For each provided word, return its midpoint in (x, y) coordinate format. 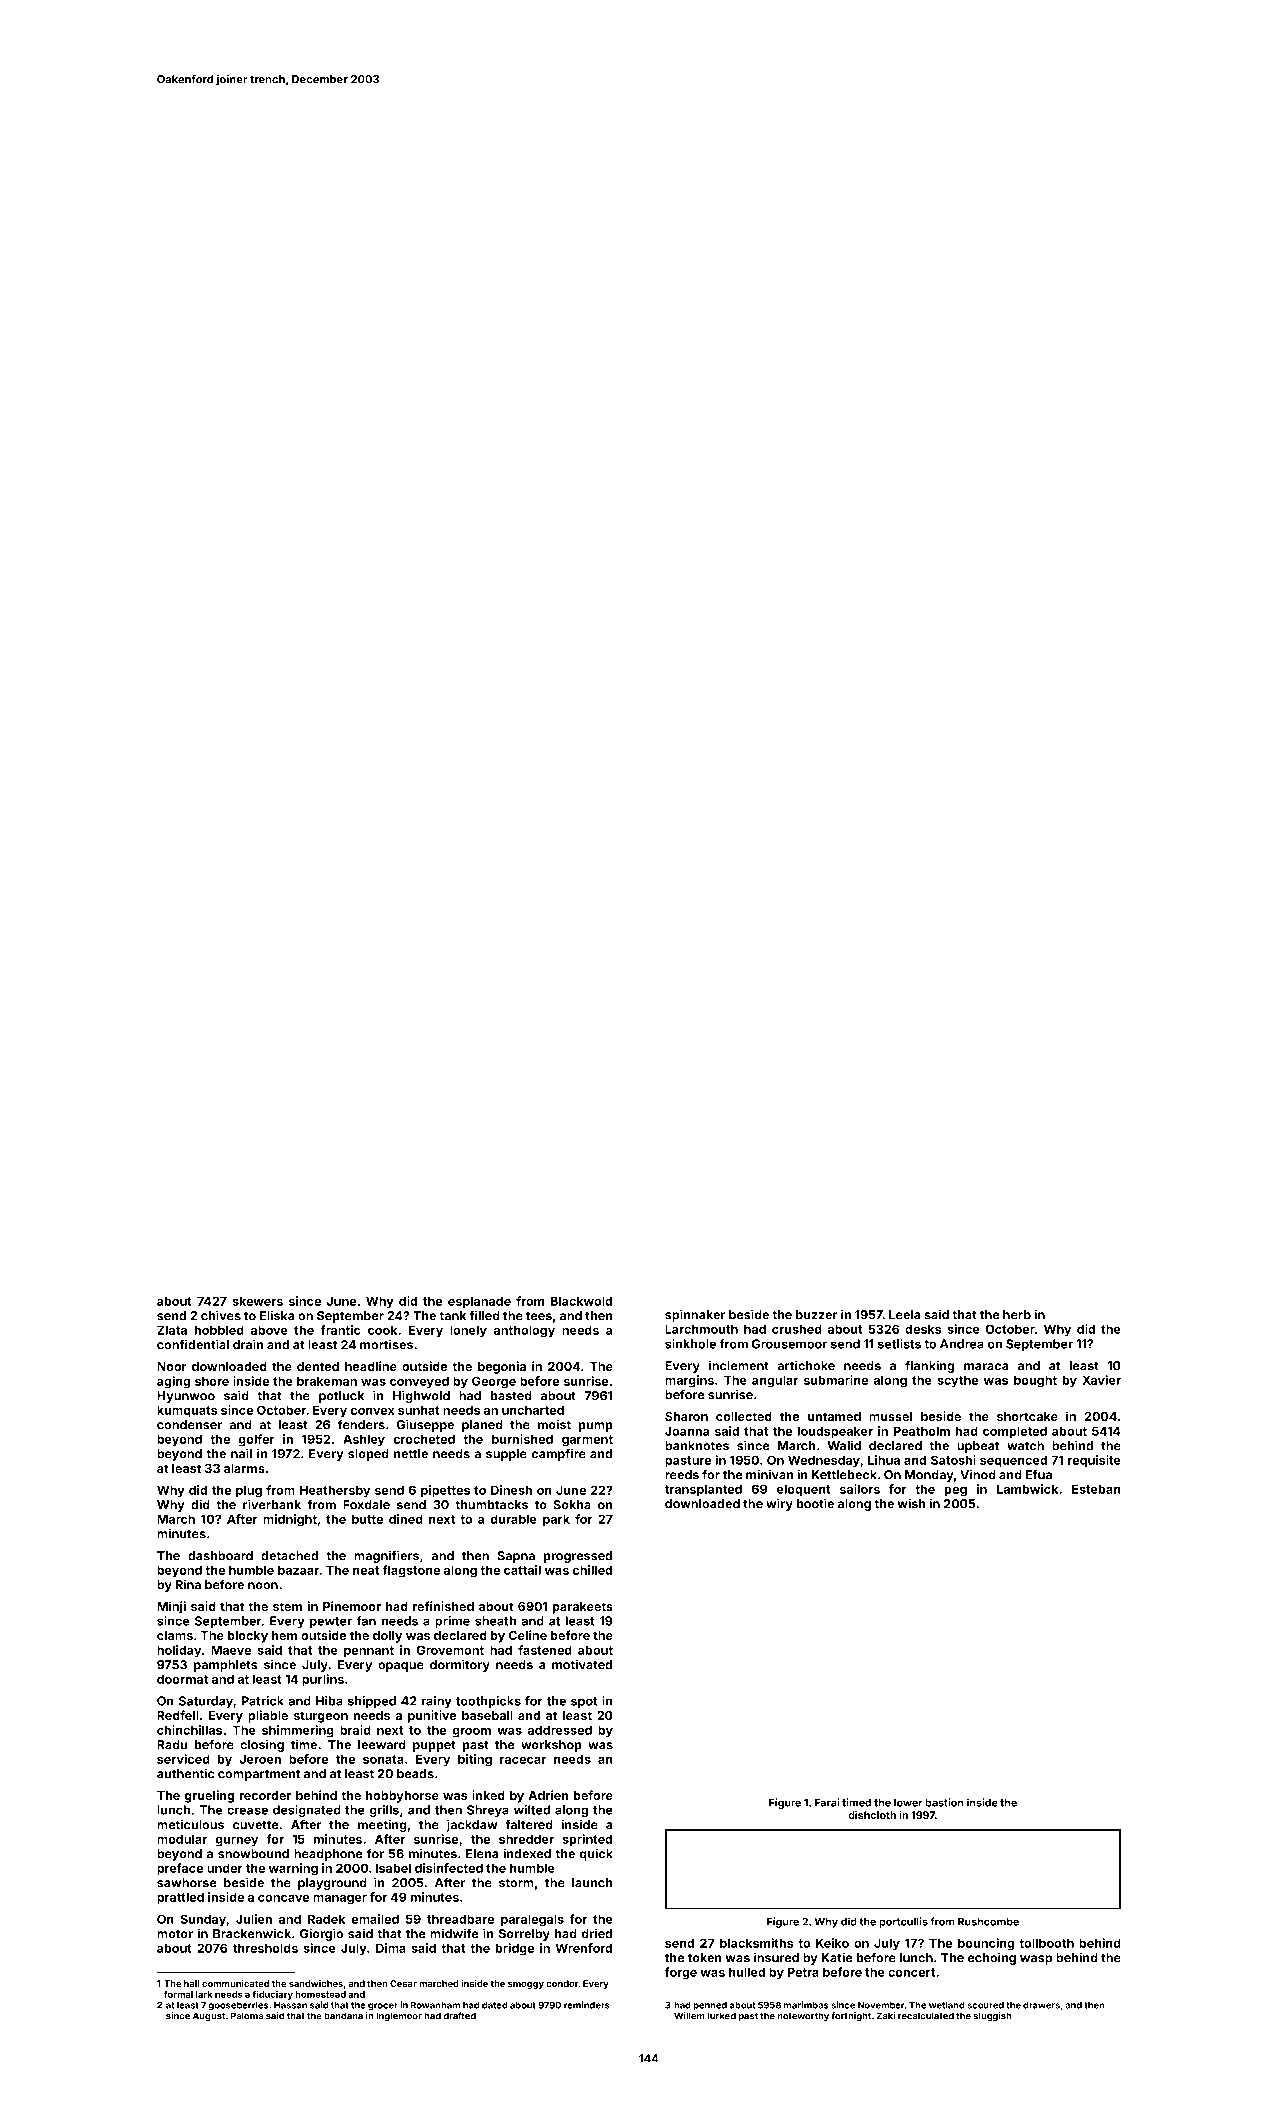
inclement (739, 1366)
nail (241, 1453)
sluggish (992, 2016)
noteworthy (803, 2016)
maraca (986, 1367)
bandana (343, 2016)
